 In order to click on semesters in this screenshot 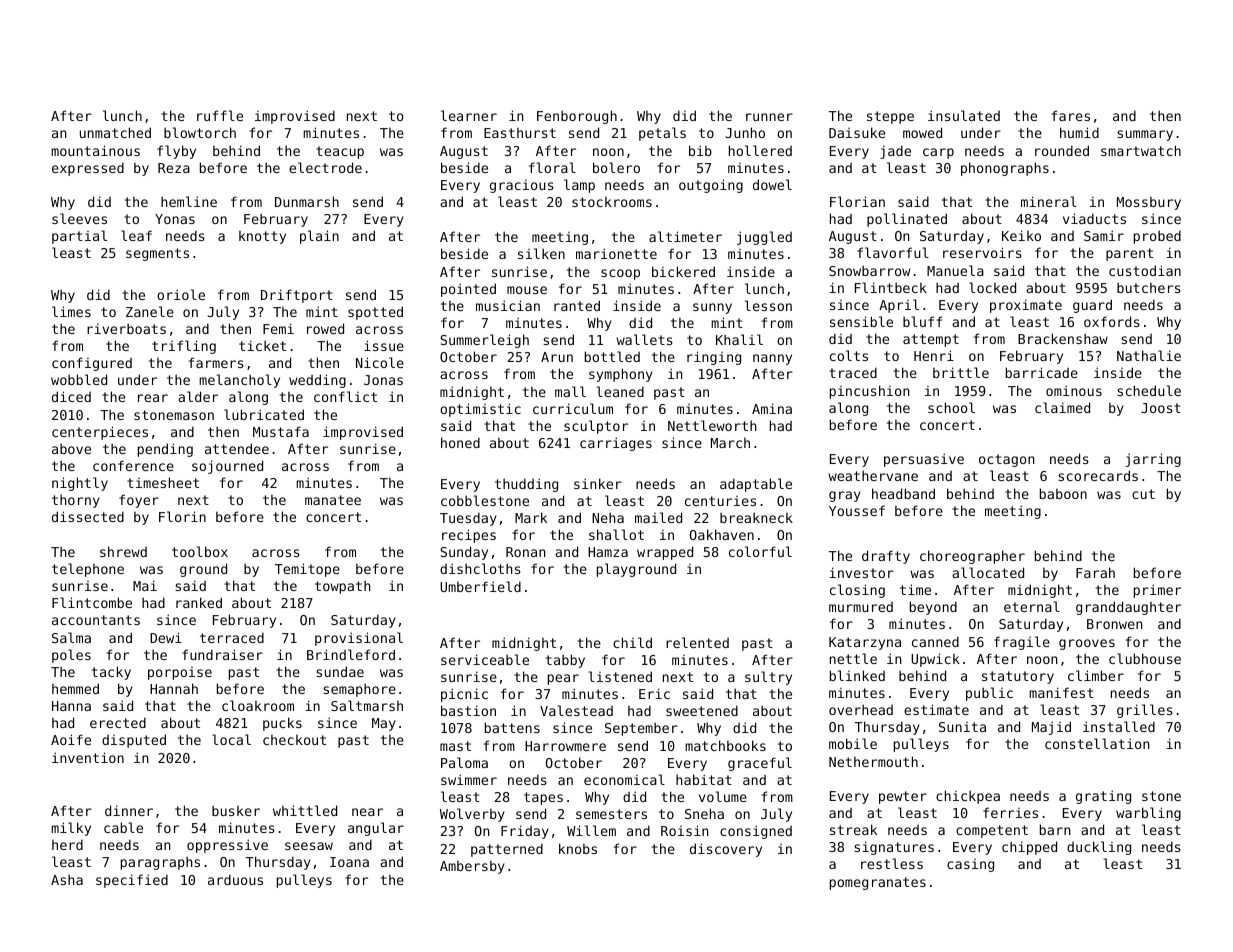, I will do `click(611, 814)`.
